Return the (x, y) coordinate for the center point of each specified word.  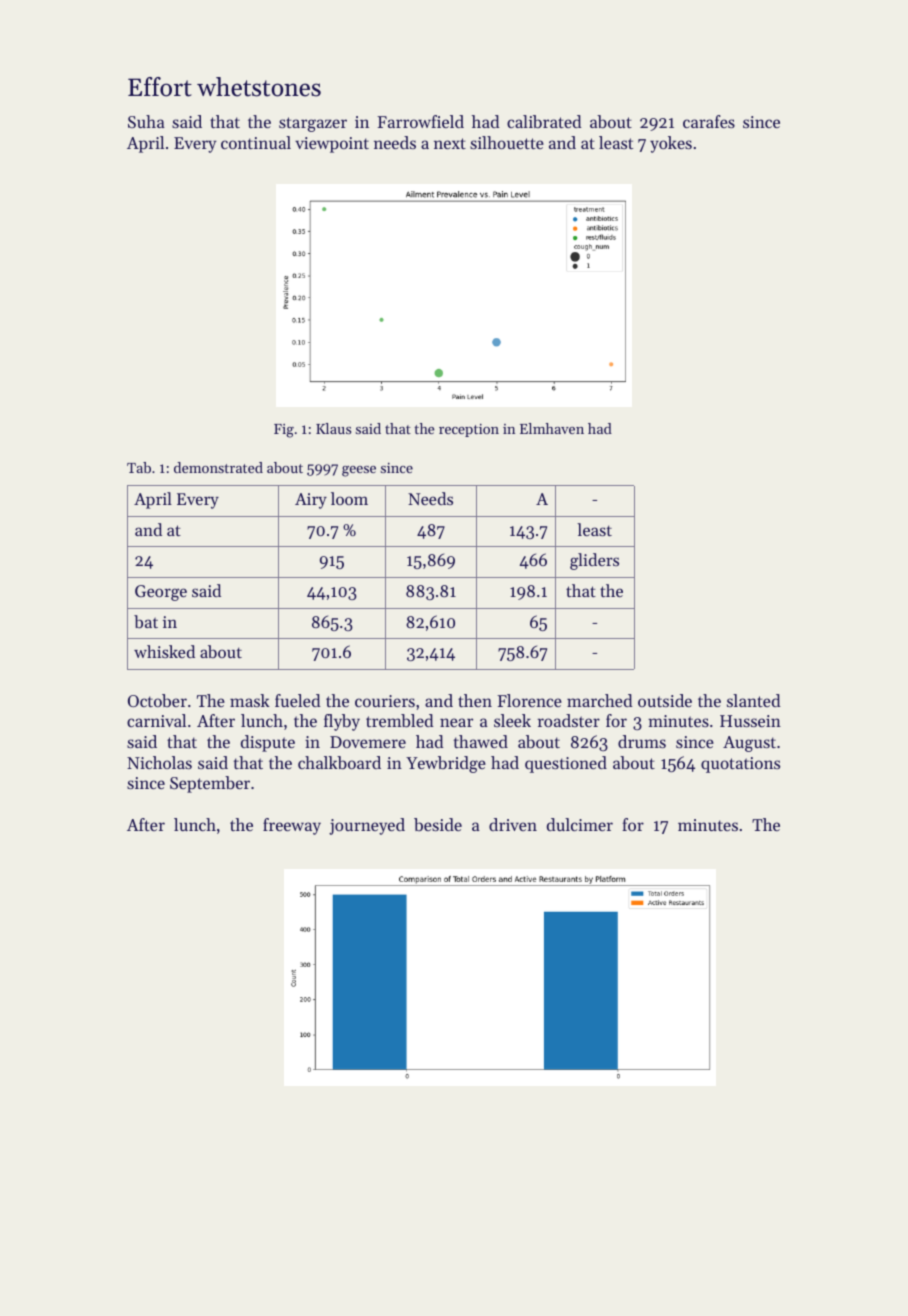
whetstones (259, 87)
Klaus (333, 428)
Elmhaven (552, 428)
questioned (566, 764)
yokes (671, 144)
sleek (512, 720)
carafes (709, 121)
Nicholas (159, 762)
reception (469, 430)
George (161, 593)
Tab (139, 467)
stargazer (313, 124)
